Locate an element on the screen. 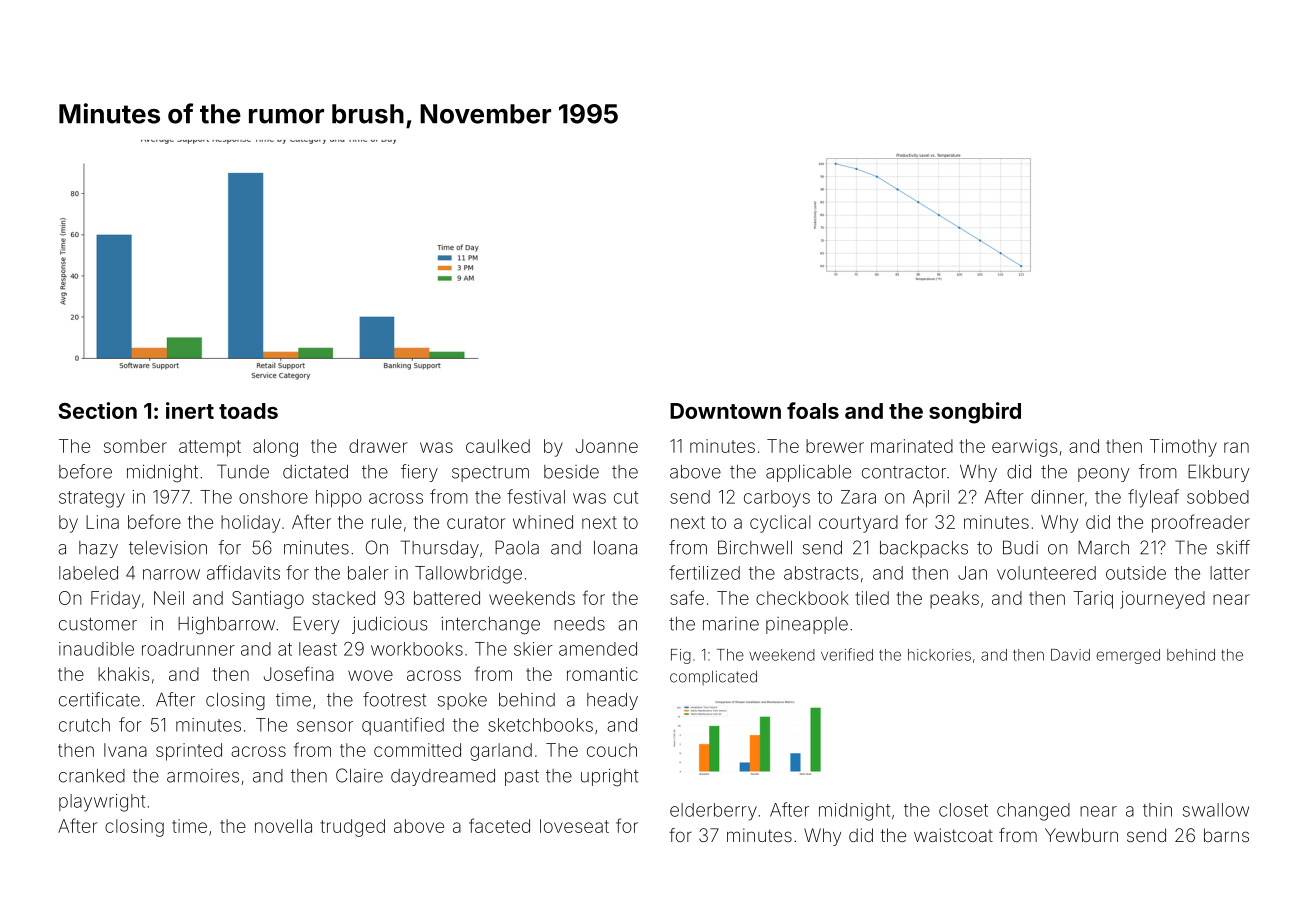 The image size is (1308, 924). cranked is located at coordinates (92, 776).
